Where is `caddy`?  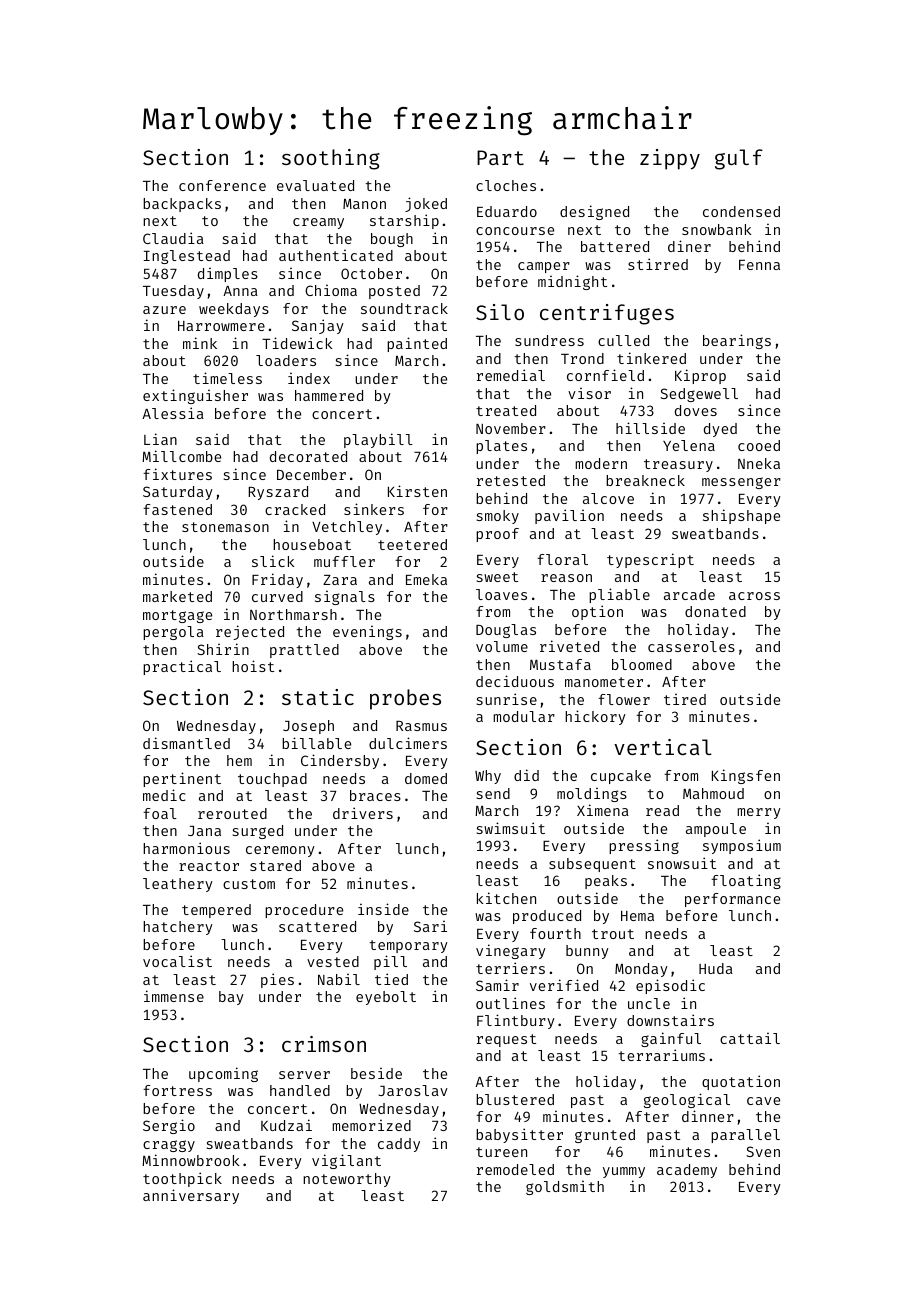 caddy is located at coordinates (399, 1145).
